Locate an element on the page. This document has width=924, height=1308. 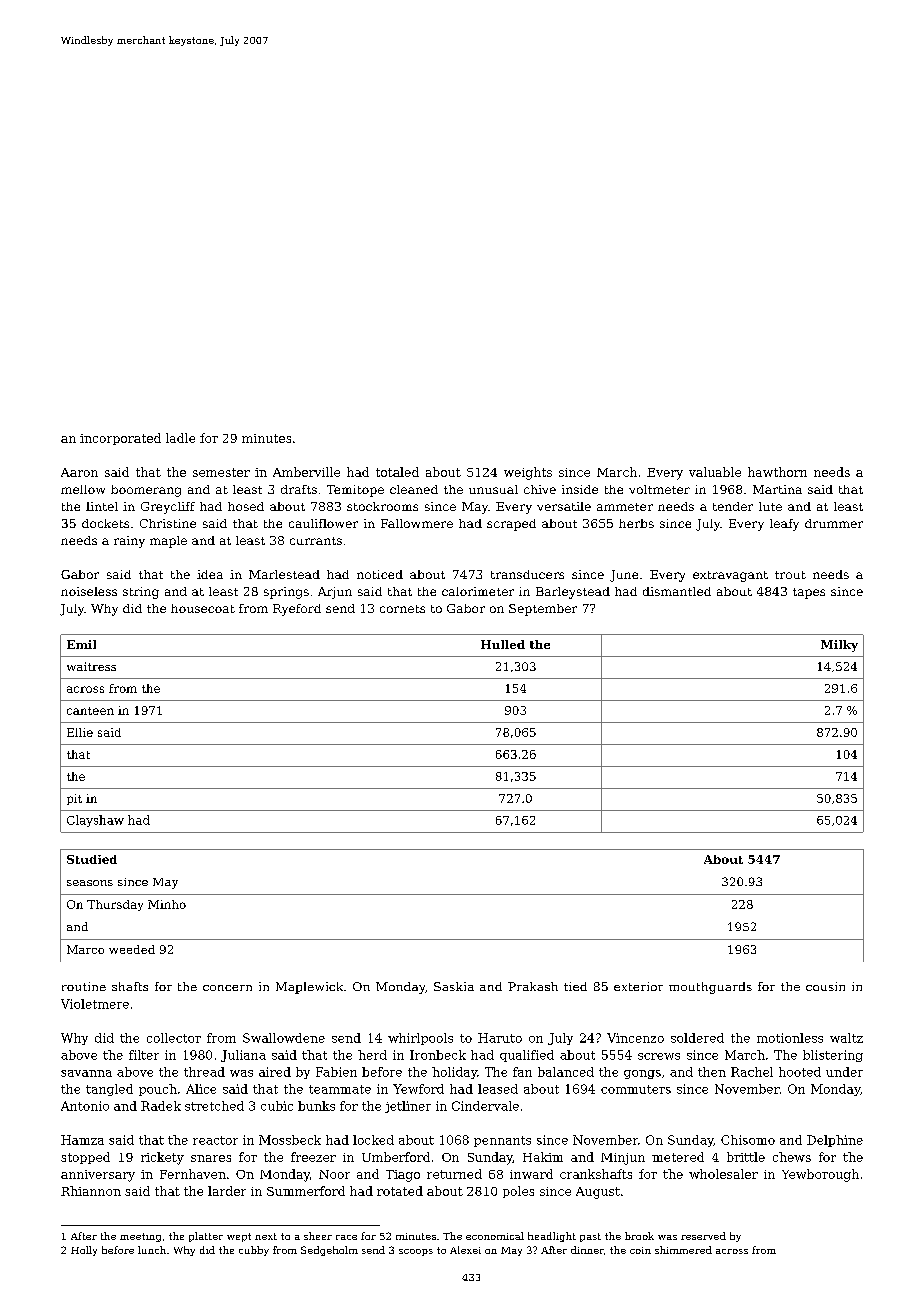
wept is located at coordinates (239, 1237).
